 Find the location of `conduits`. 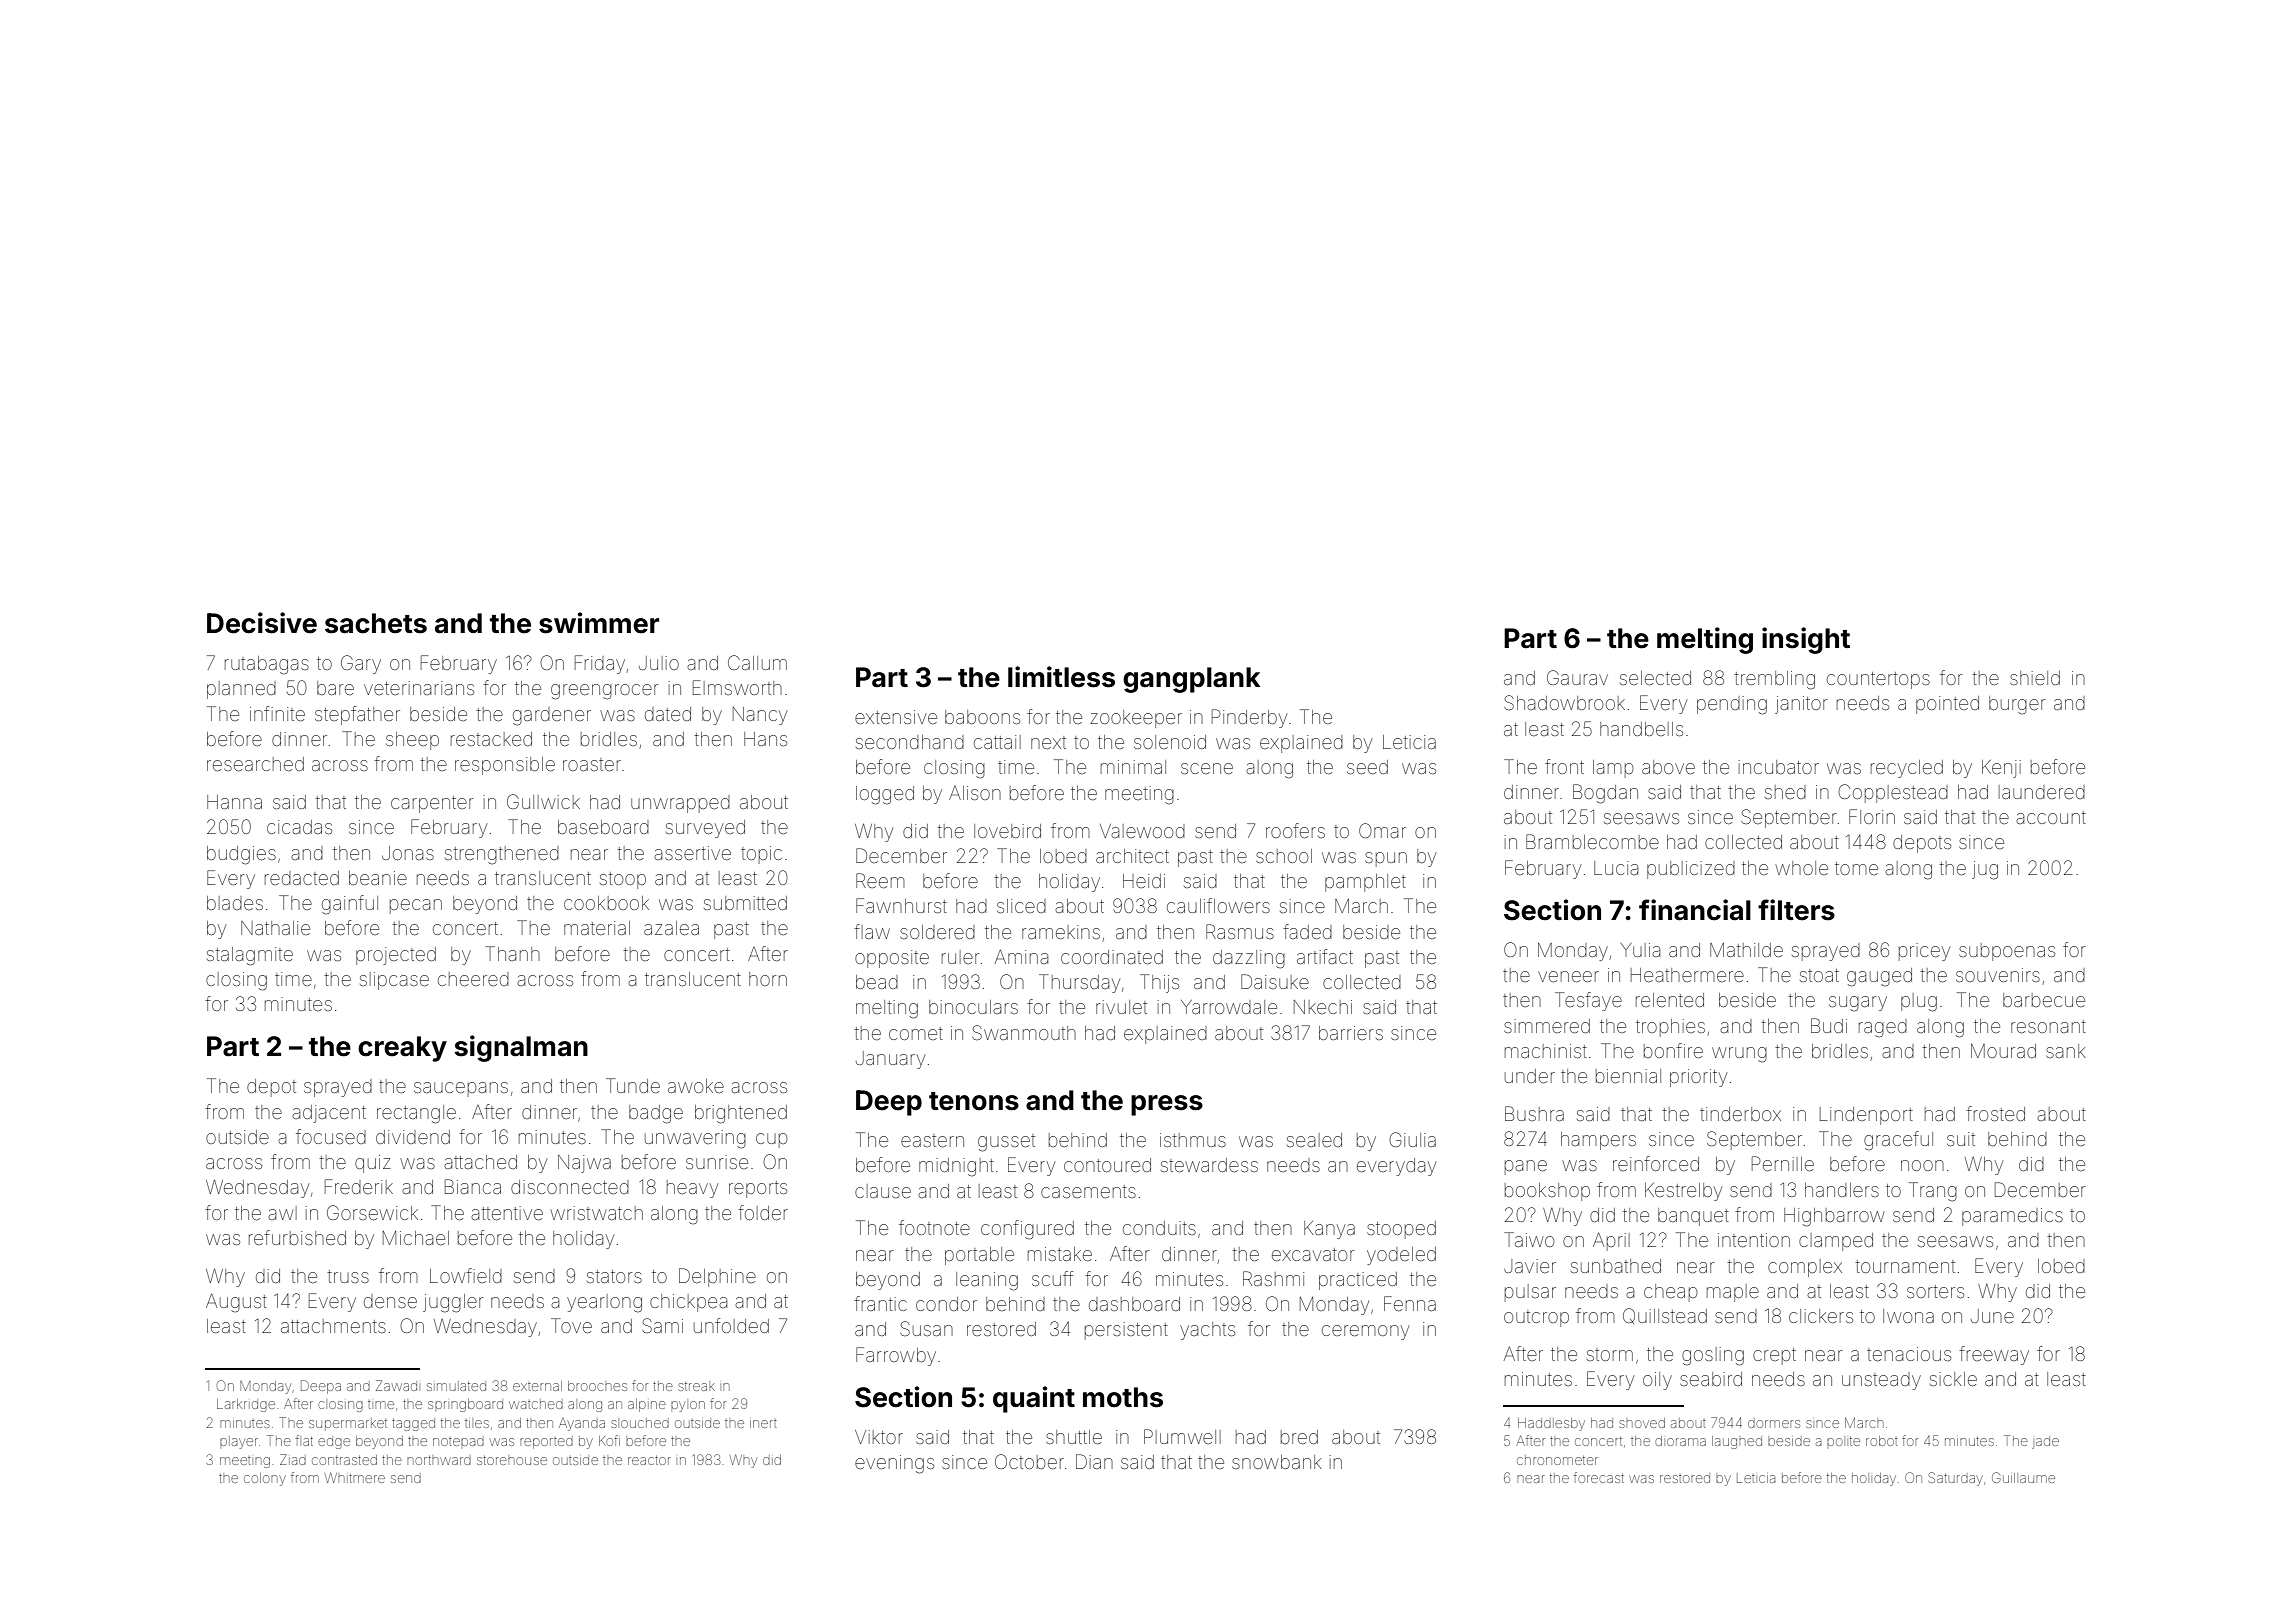

conduits is located at coordinates (1159, 1228).
